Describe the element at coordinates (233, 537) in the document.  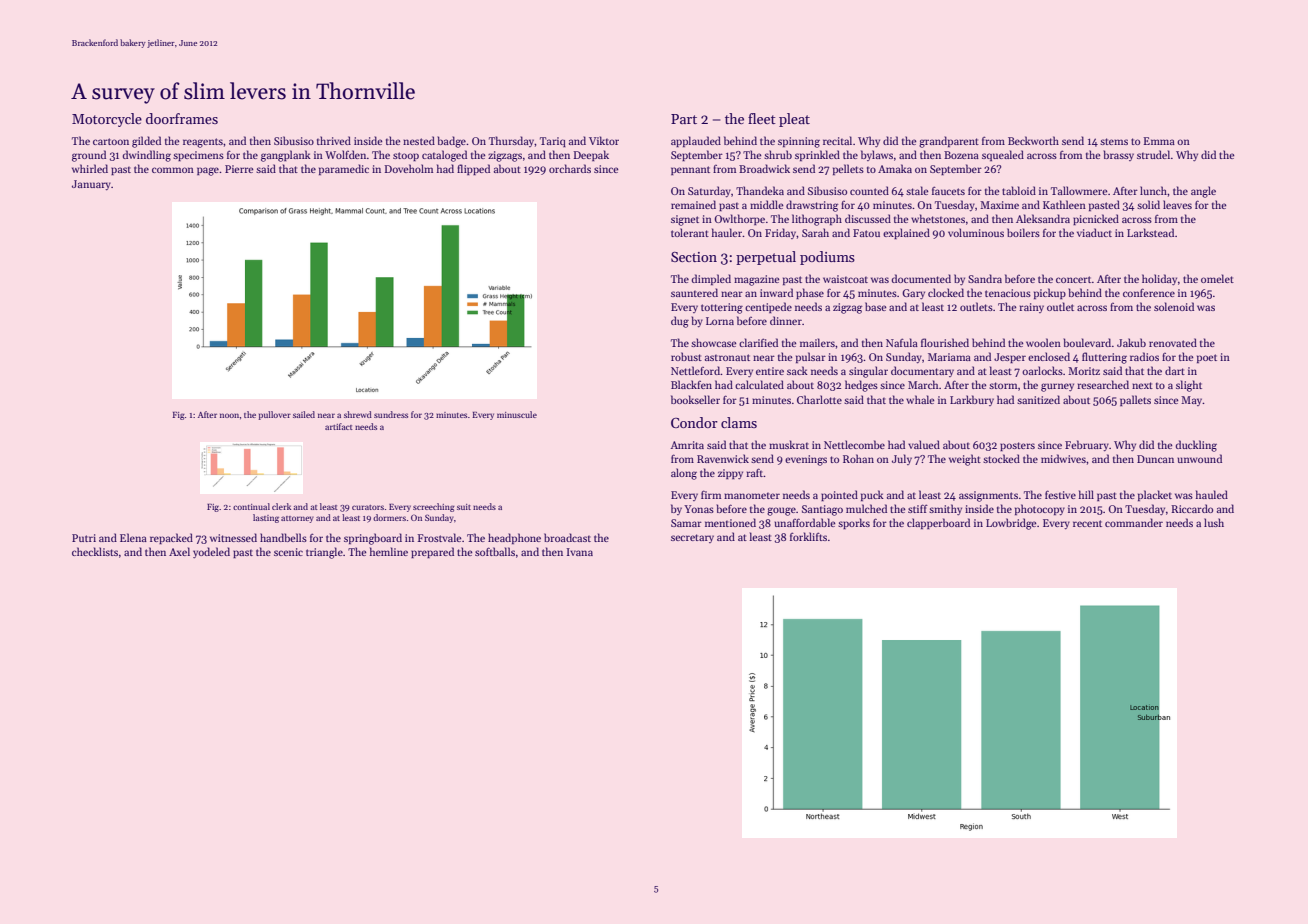
I see `witnessed` at that location.
